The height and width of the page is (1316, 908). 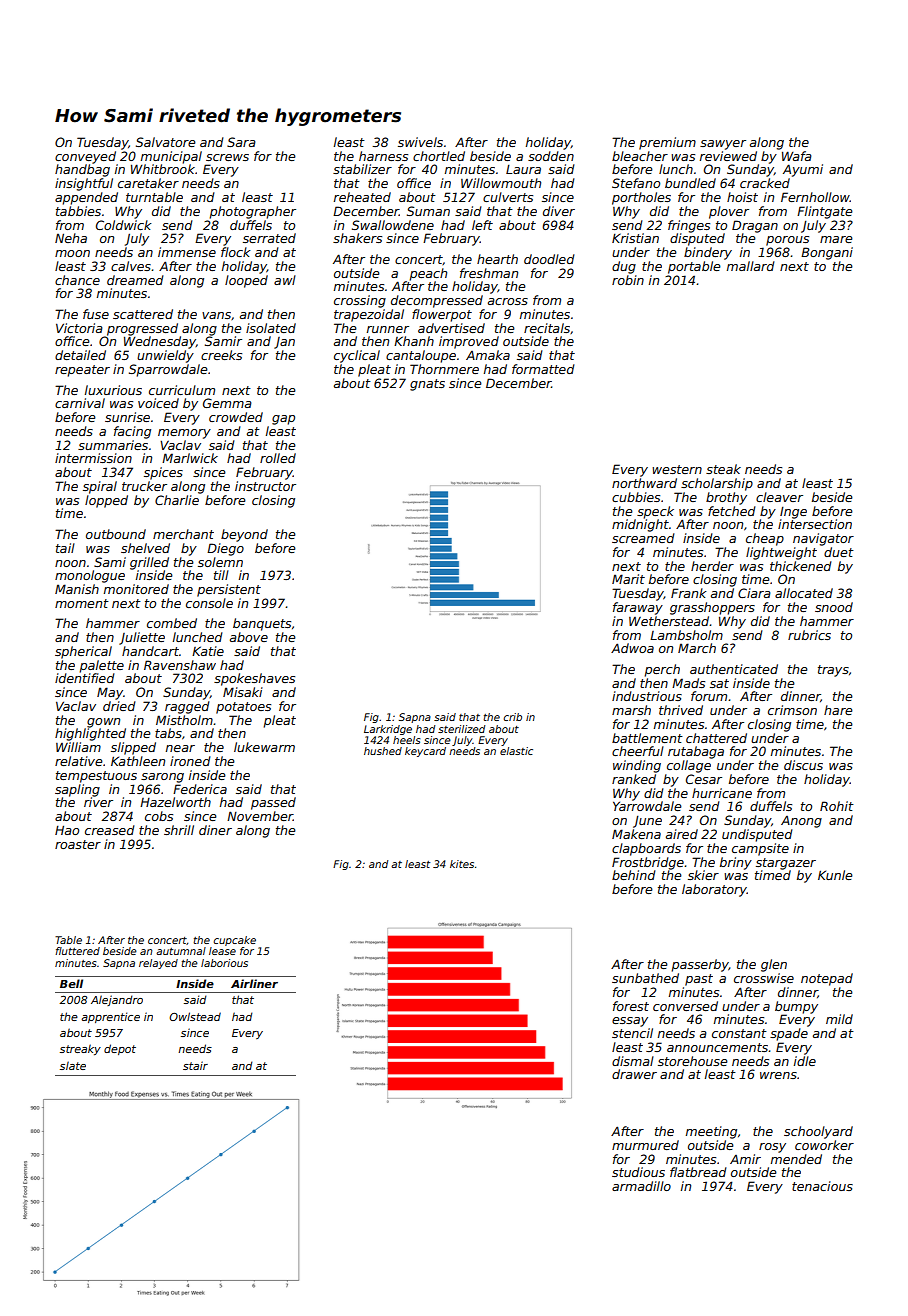 What do you see at coordinates (439, 156) in the page?
I see `chortled` at bounding box center [439, 156].
